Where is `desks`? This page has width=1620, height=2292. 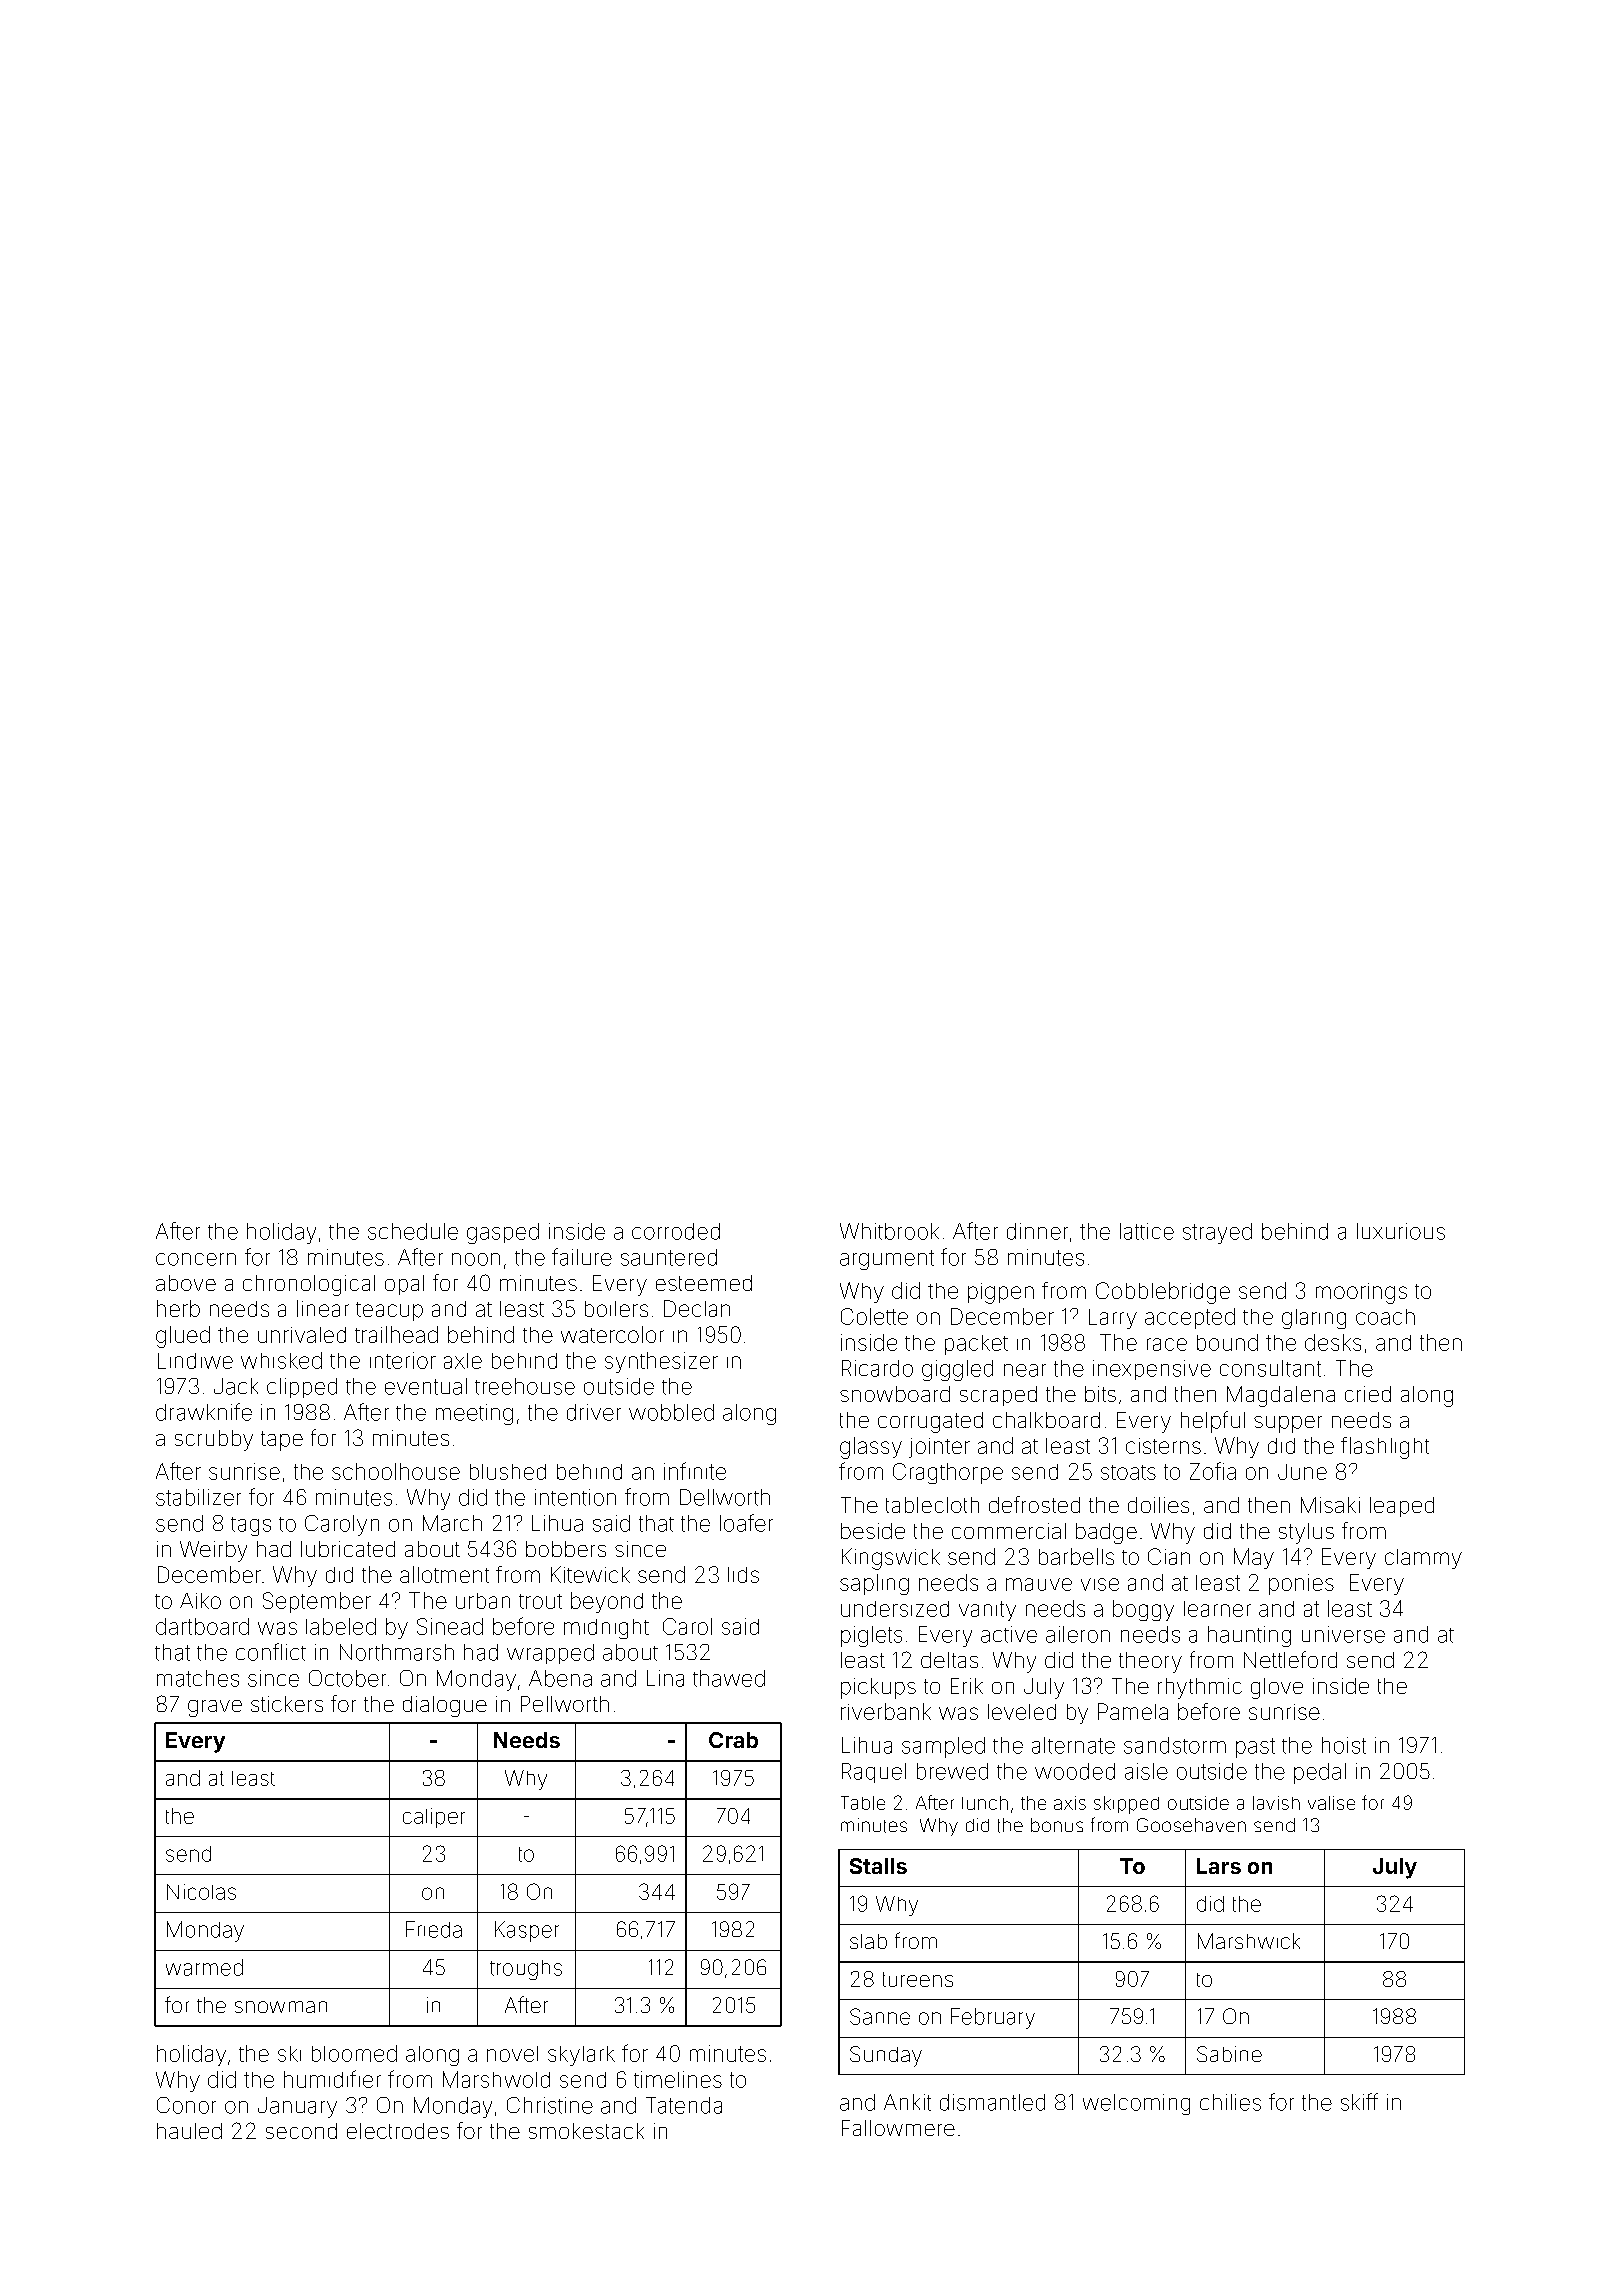 desks is located at coordinates (1333, 1342).
